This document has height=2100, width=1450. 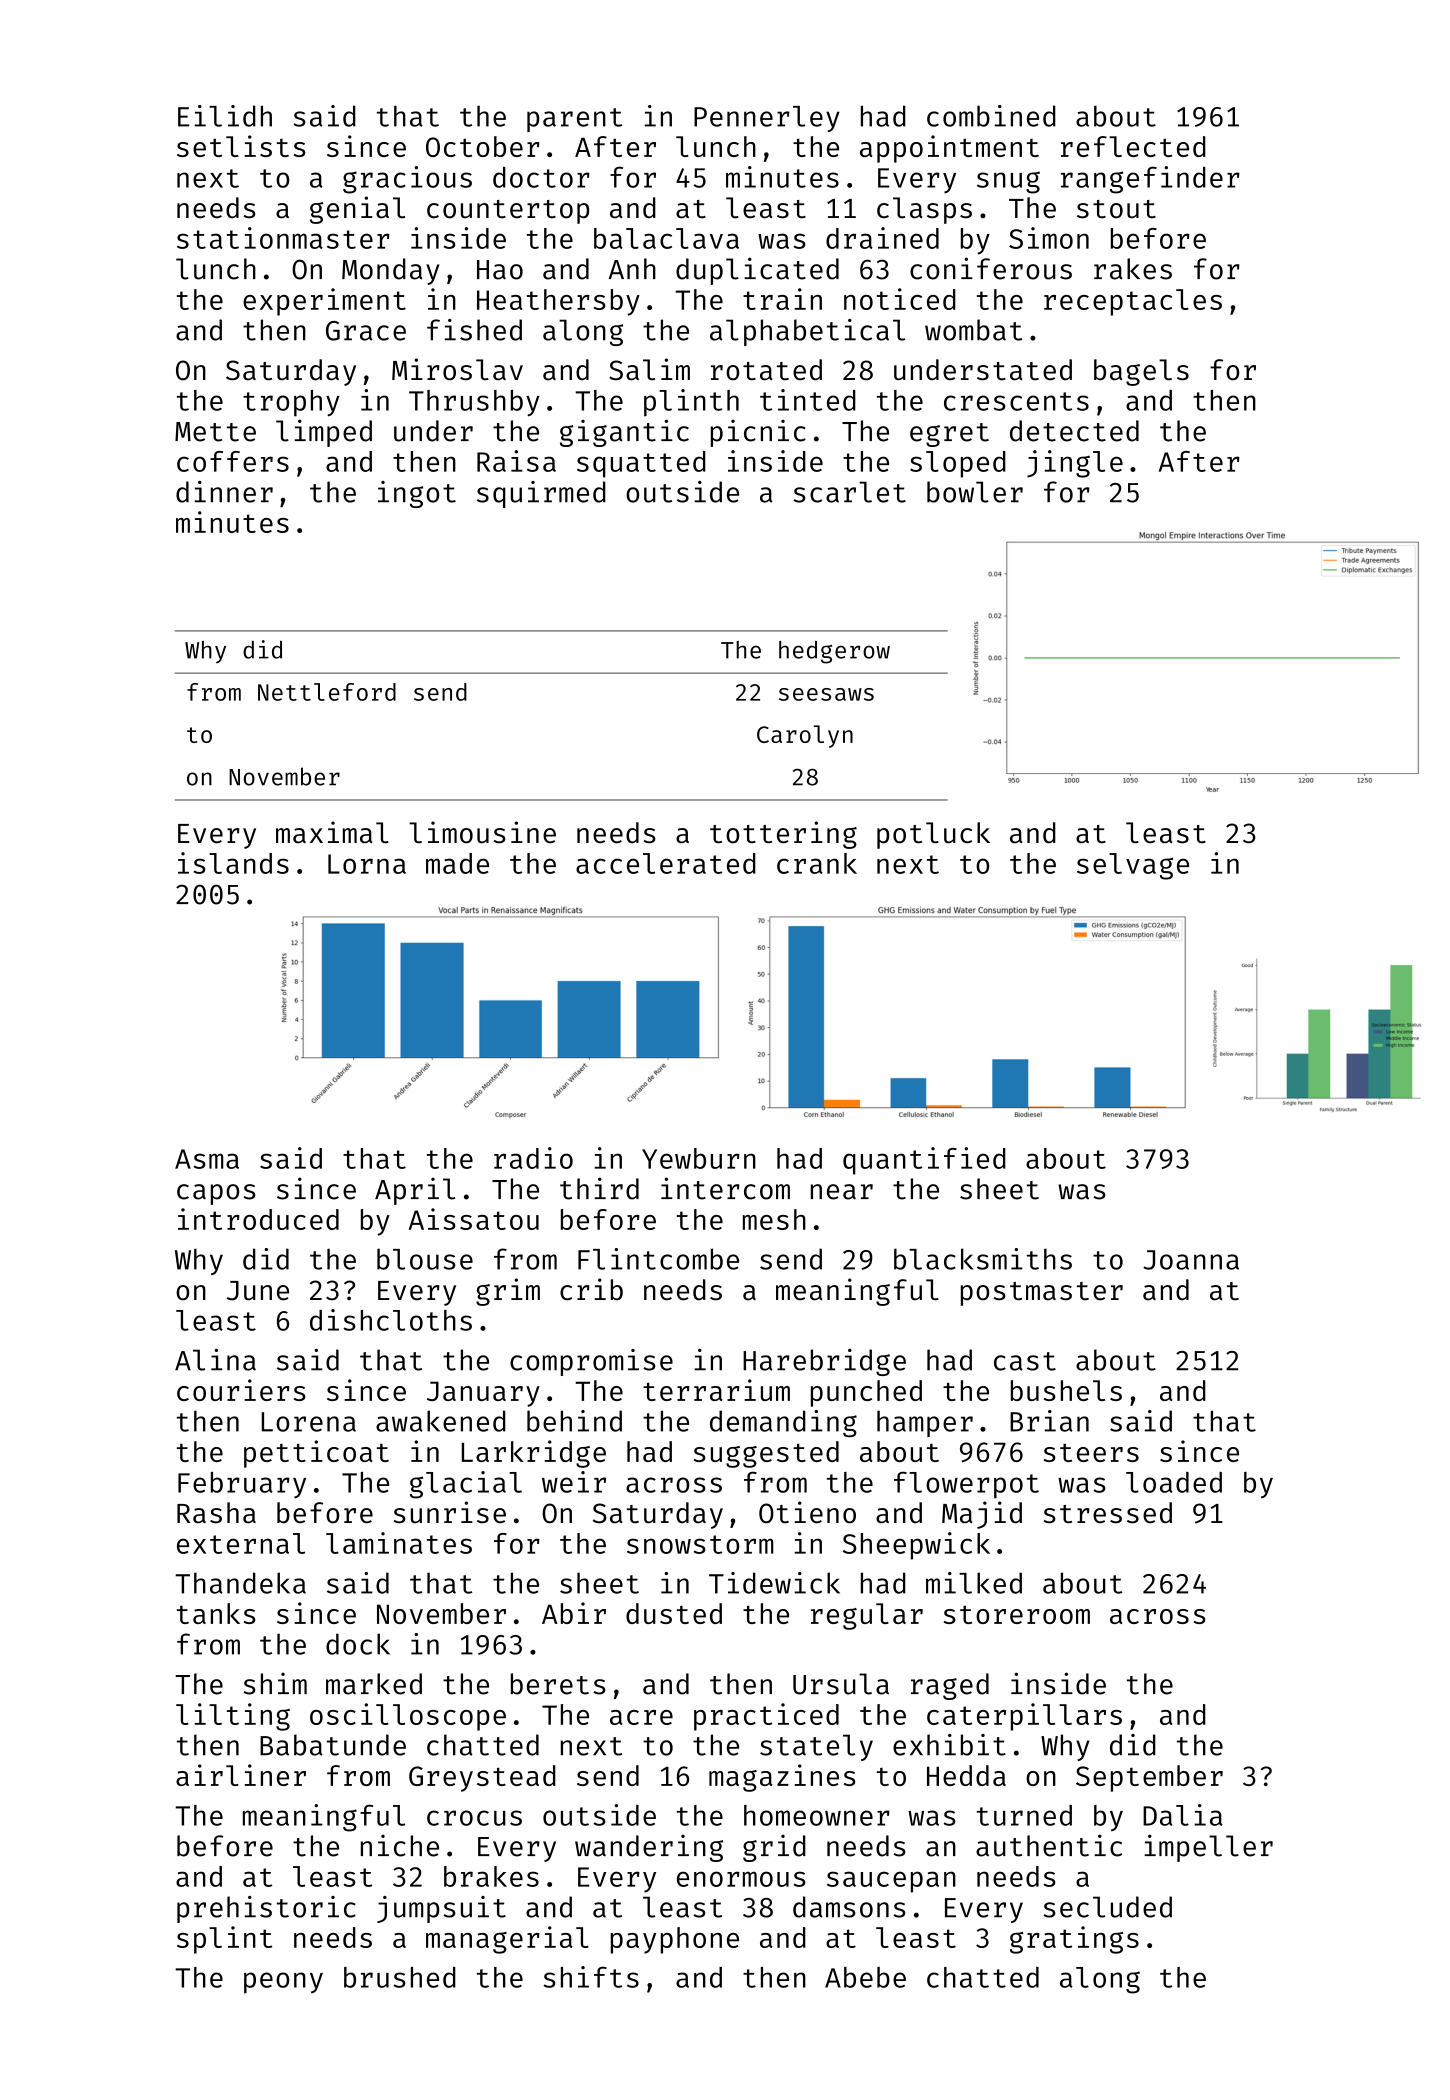 What do you see at coordinates (367, 864) in the document?
I see `Lorna` at bounding box center [367, 864].
